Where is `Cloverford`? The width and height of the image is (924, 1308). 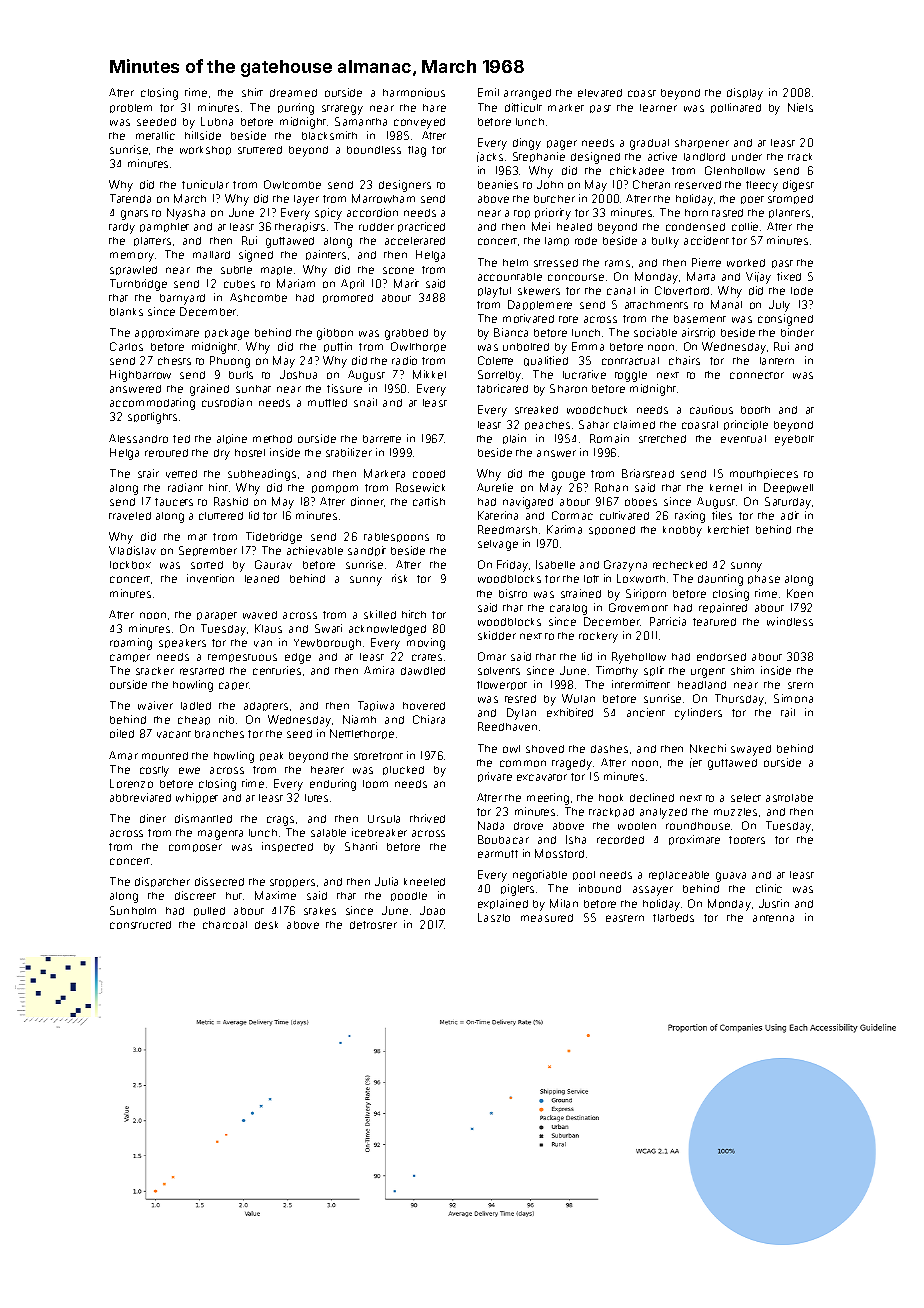
Cloverford is located at coordinates (682, 290).
